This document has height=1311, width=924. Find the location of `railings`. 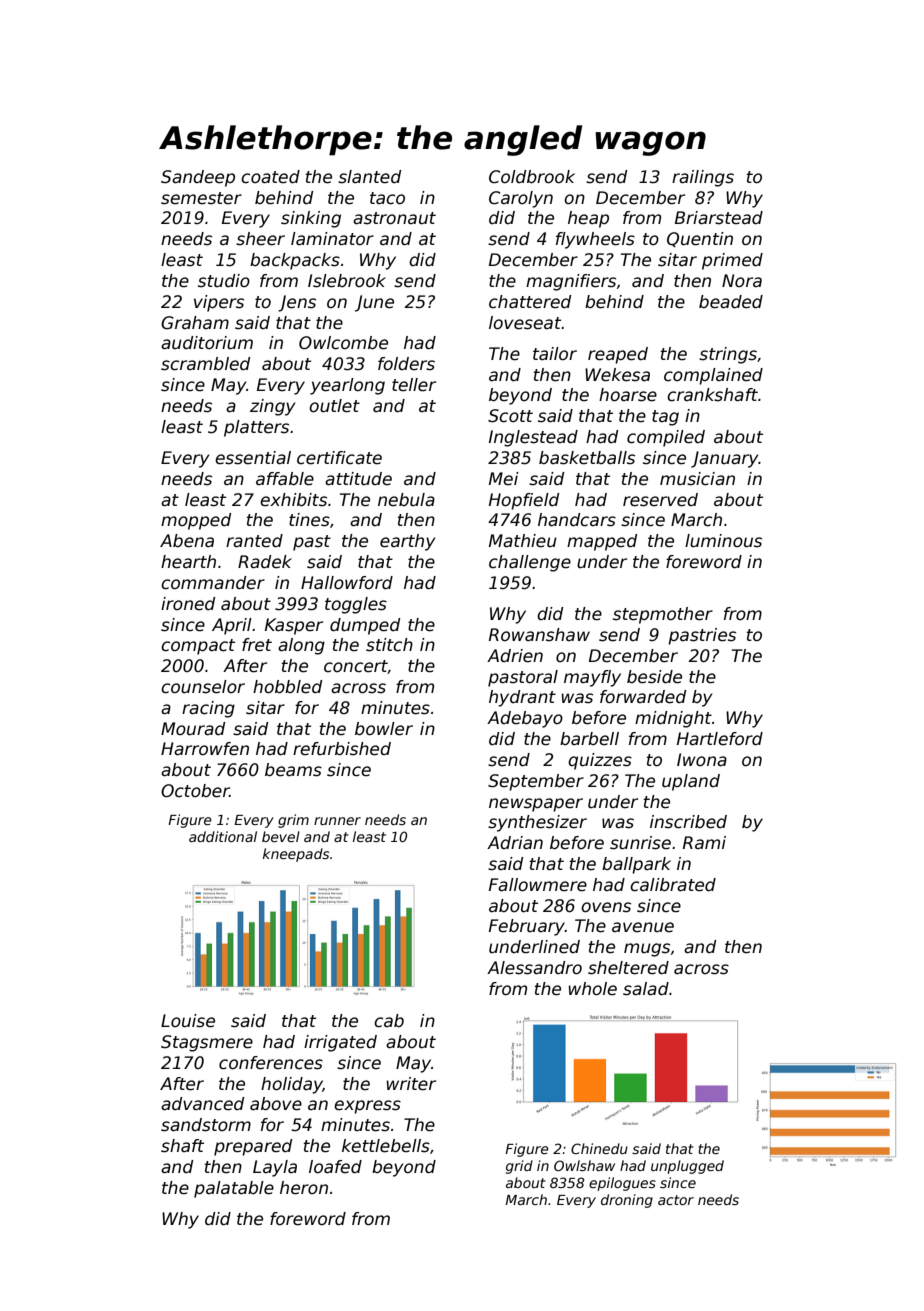

railings is located at coordinates (703, 178).
